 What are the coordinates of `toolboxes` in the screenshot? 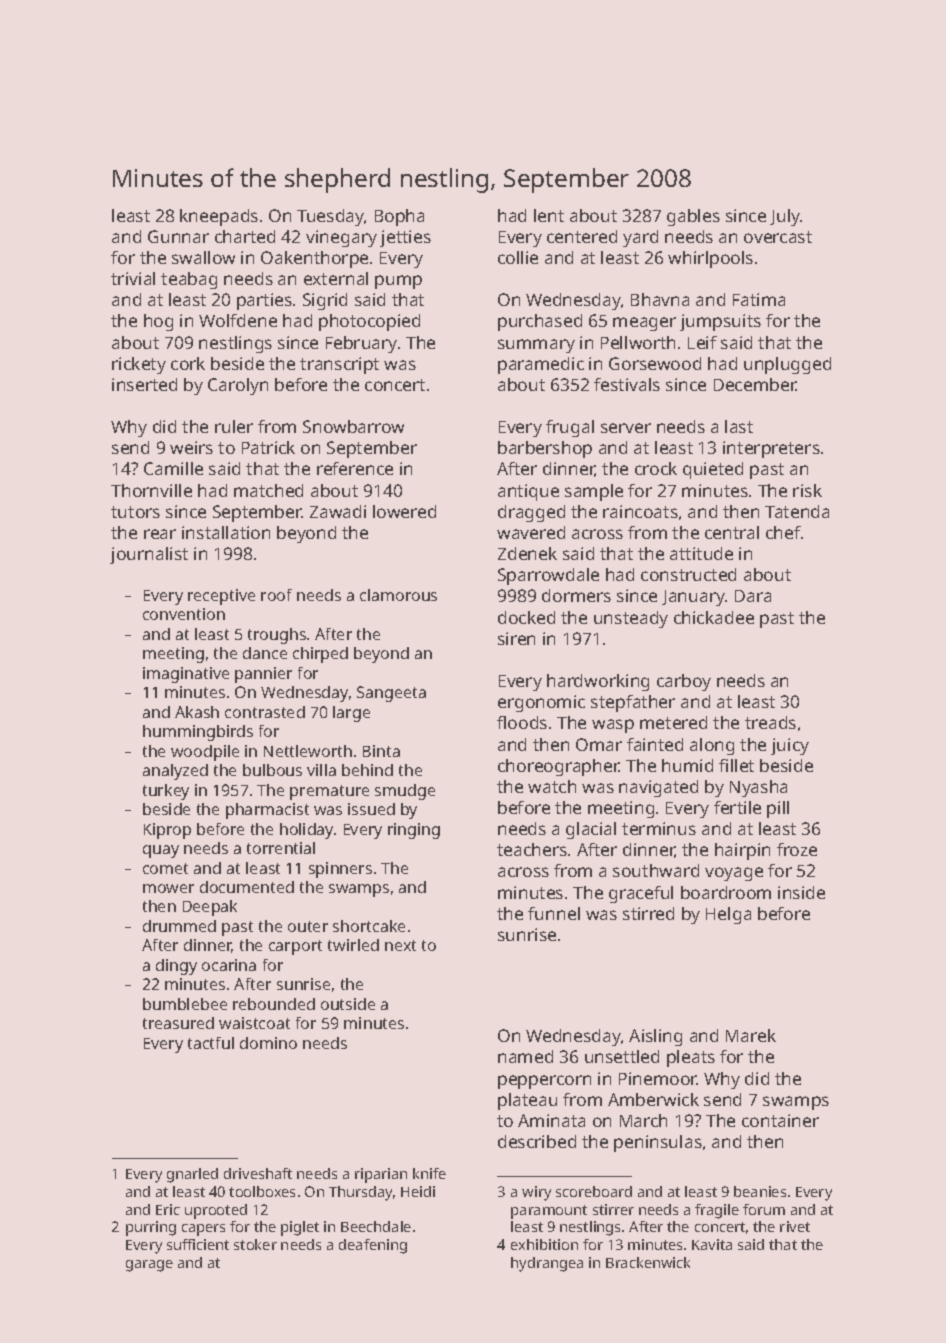 It's located at (262, 1191).
